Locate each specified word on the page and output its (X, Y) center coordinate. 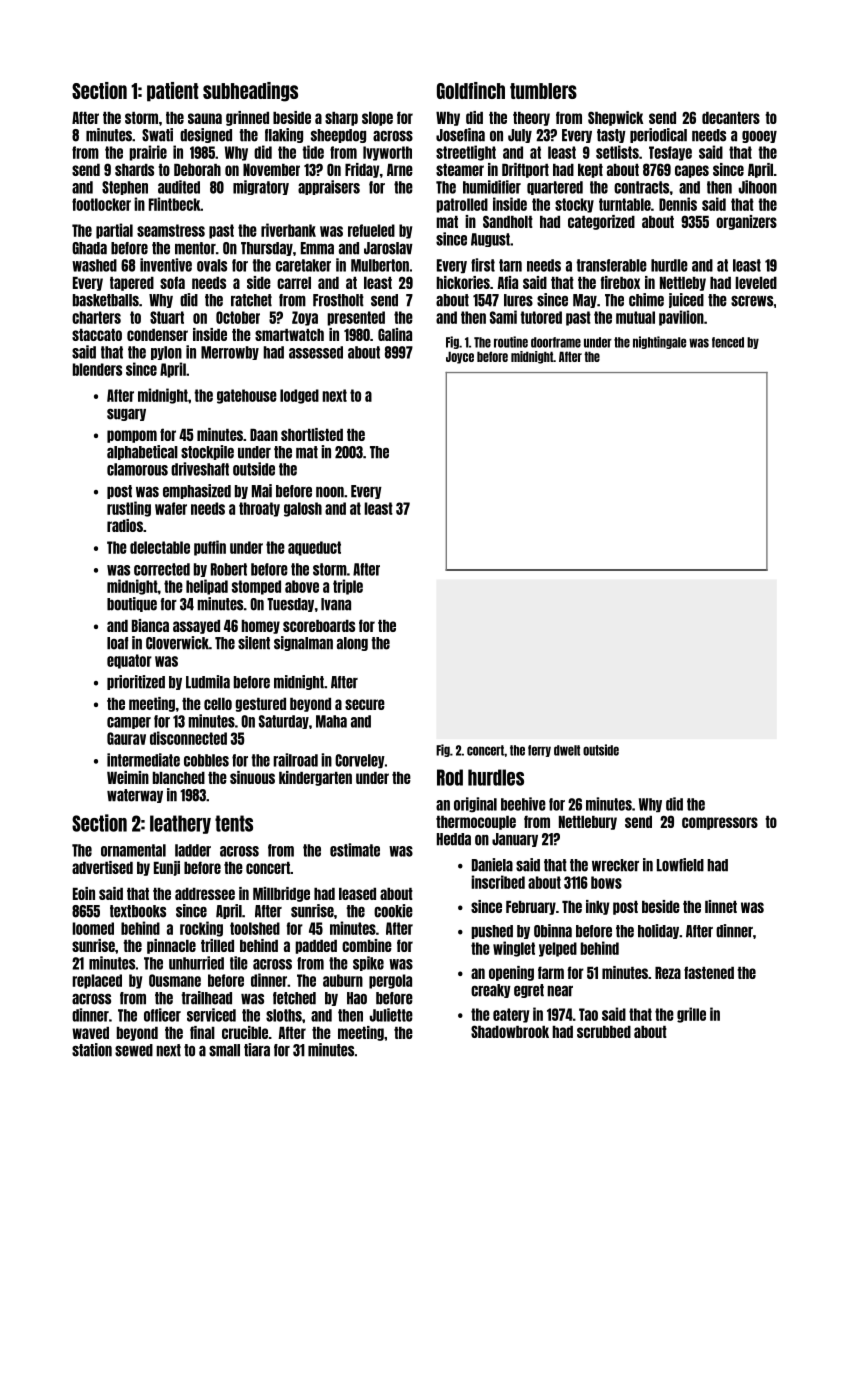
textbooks (138, 911)
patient (173, 92)
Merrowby (230, 353)
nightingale (659, 342)
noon (330, 492)
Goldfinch (471, 90)
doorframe (556, 342)
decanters (731, 118)
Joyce (460, 357)
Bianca (150, 625)
